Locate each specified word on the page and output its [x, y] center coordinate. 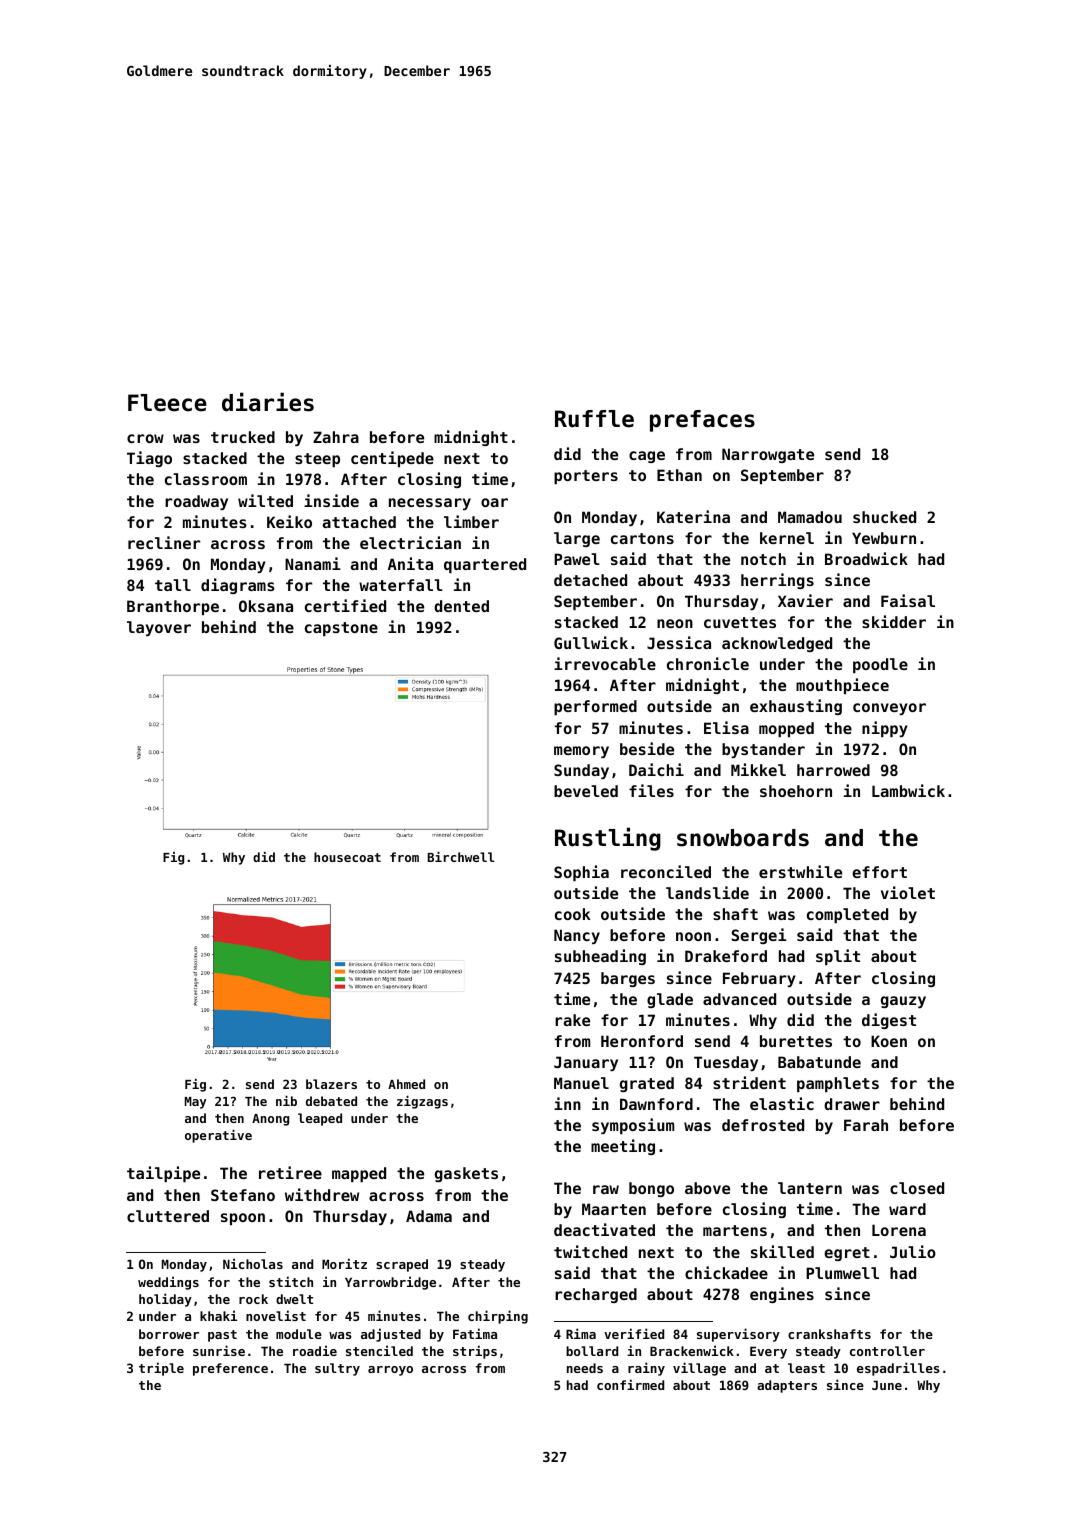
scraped [402, 1265]
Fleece [167, 403]
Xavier [805, 600]
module [299, 1334]
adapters [787, 1386]
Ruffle [594, 419]
